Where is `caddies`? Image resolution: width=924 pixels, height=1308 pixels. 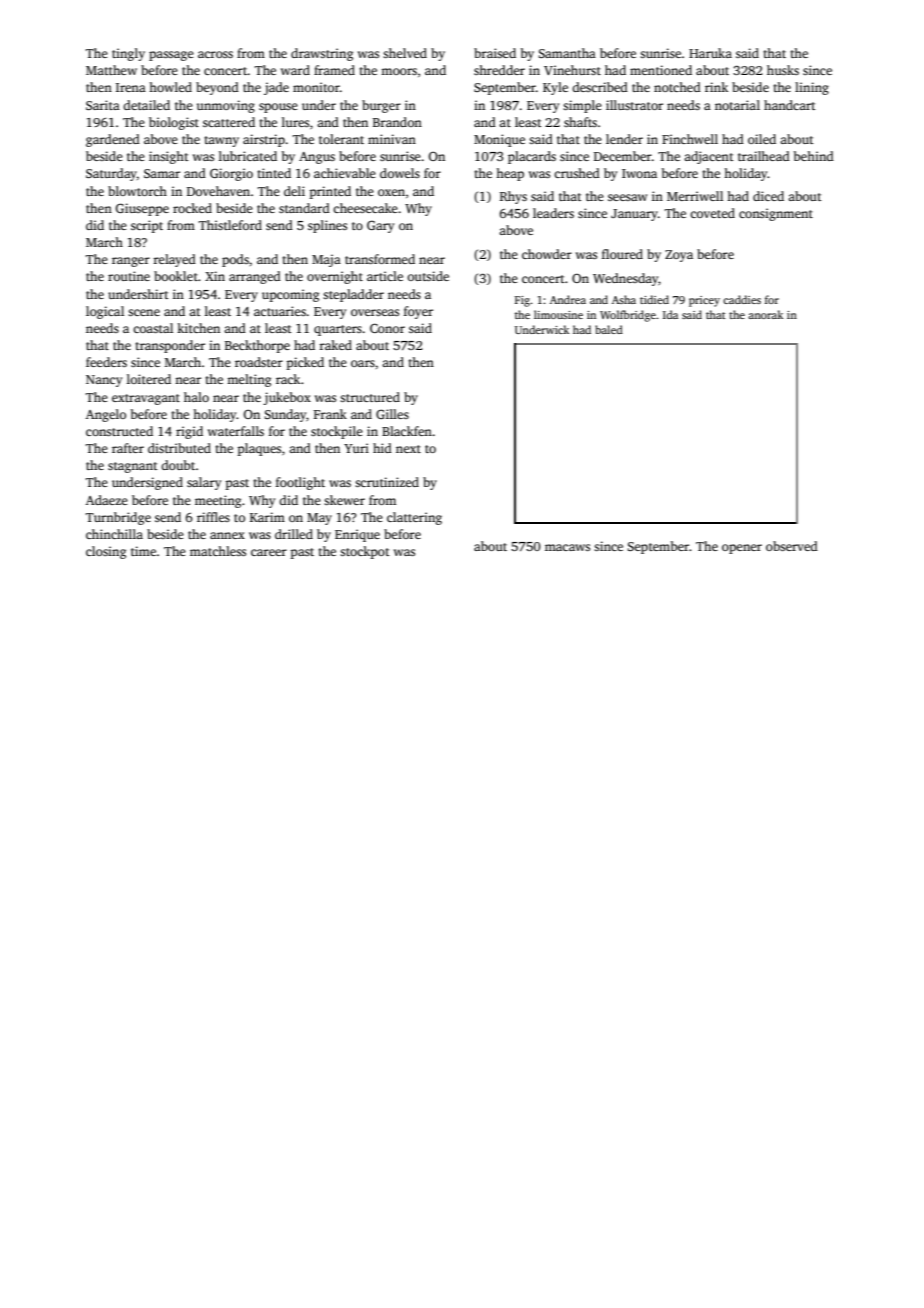 caddies is located at coordinates (742, 299).
